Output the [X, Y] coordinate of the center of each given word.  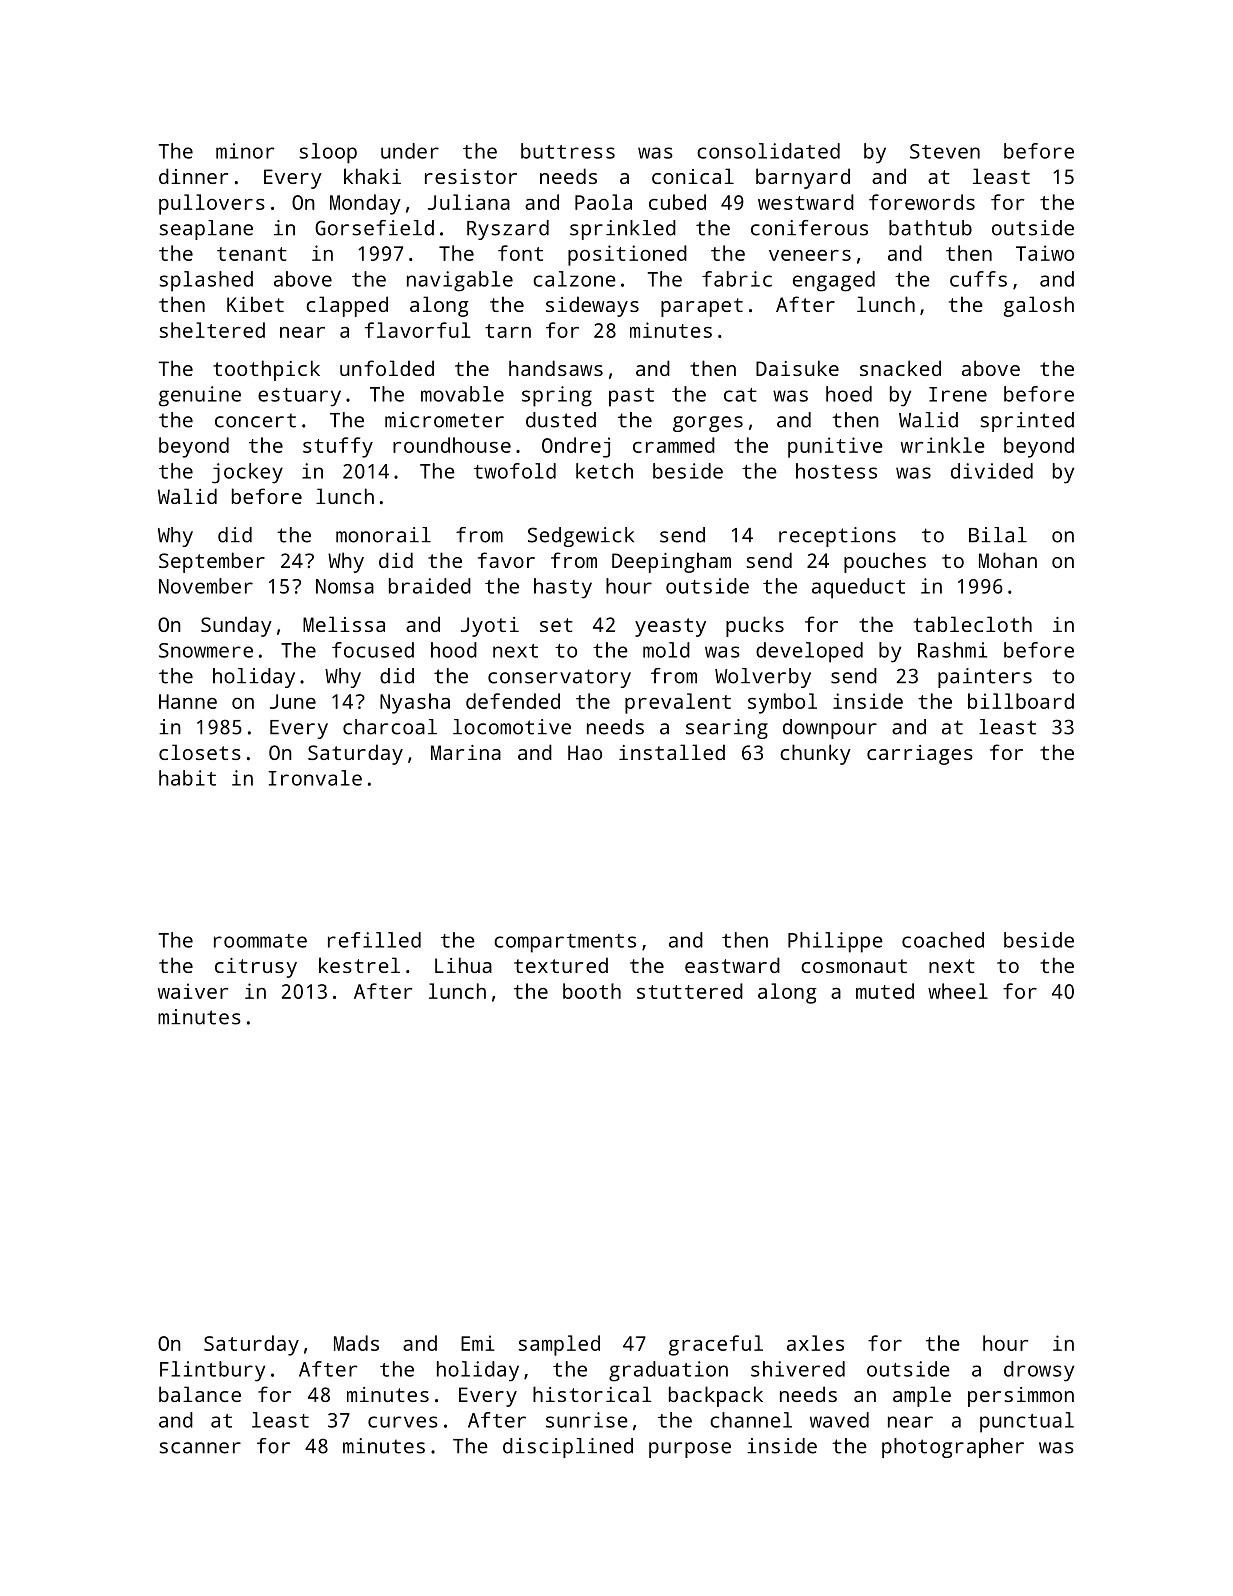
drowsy [1039, 1371]
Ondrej [576, 447]
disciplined [568, 1448]
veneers [810, 255]
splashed [206, 281]
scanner [200, 1448]
